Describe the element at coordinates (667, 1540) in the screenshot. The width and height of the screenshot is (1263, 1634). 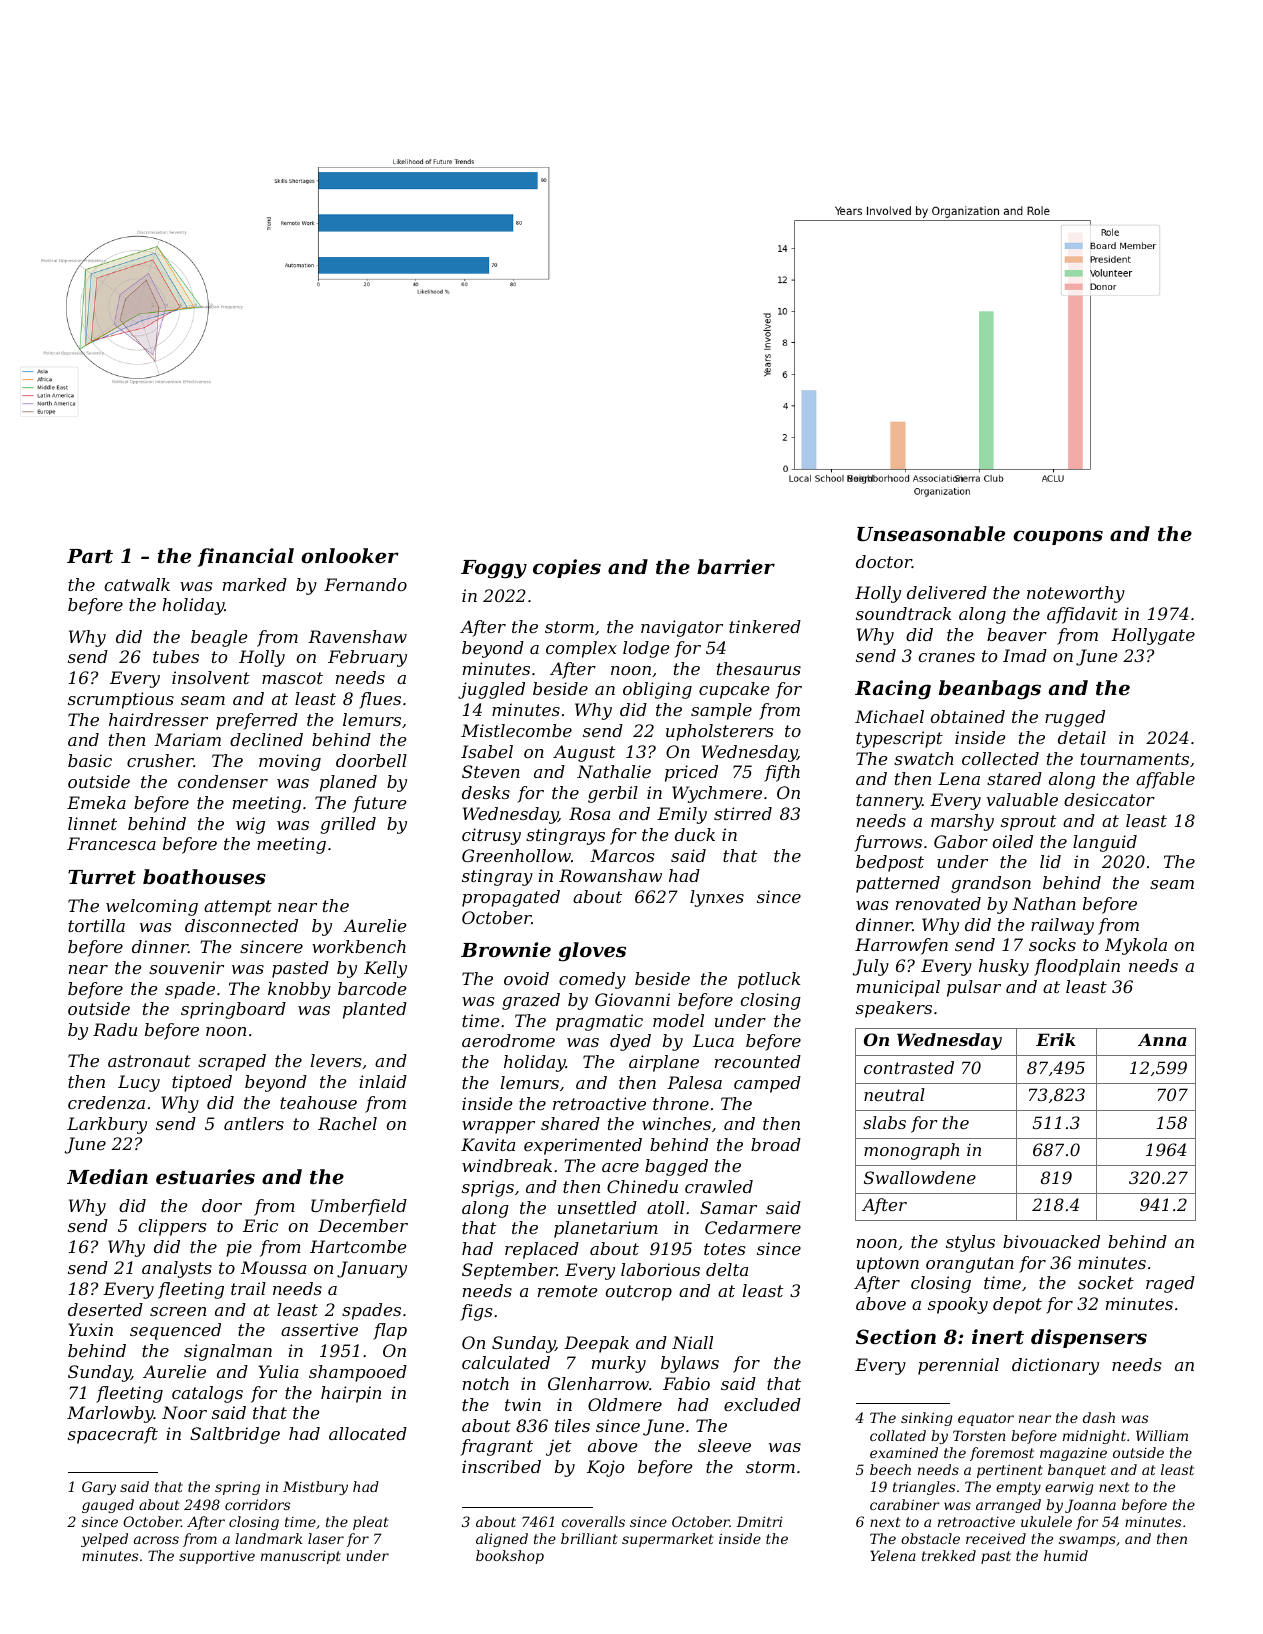
I see `supermarket` at that location.
